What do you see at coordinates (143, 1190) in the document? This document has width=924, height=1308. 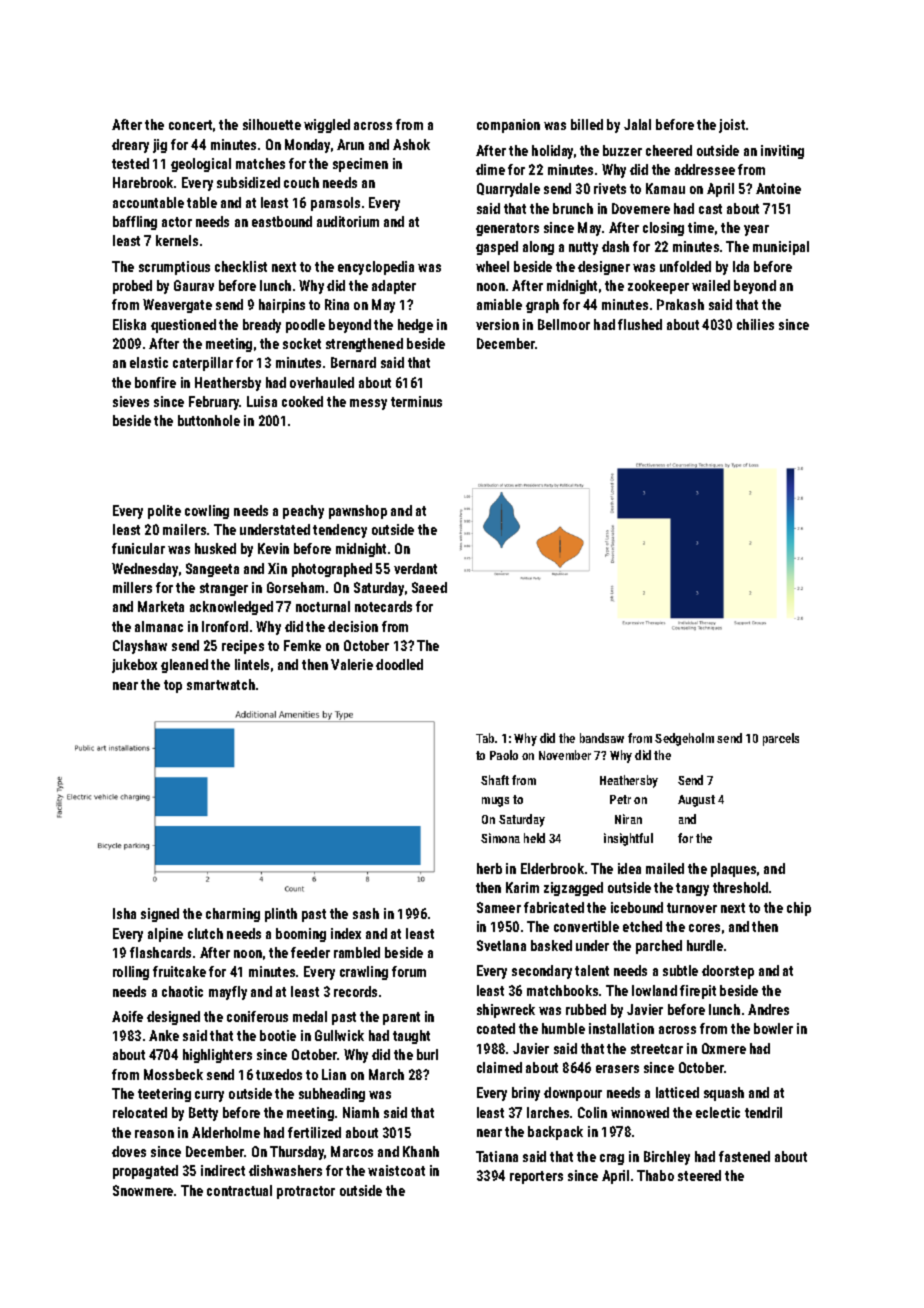 I see `Snowmere` at bounding box center [143, 1190].
